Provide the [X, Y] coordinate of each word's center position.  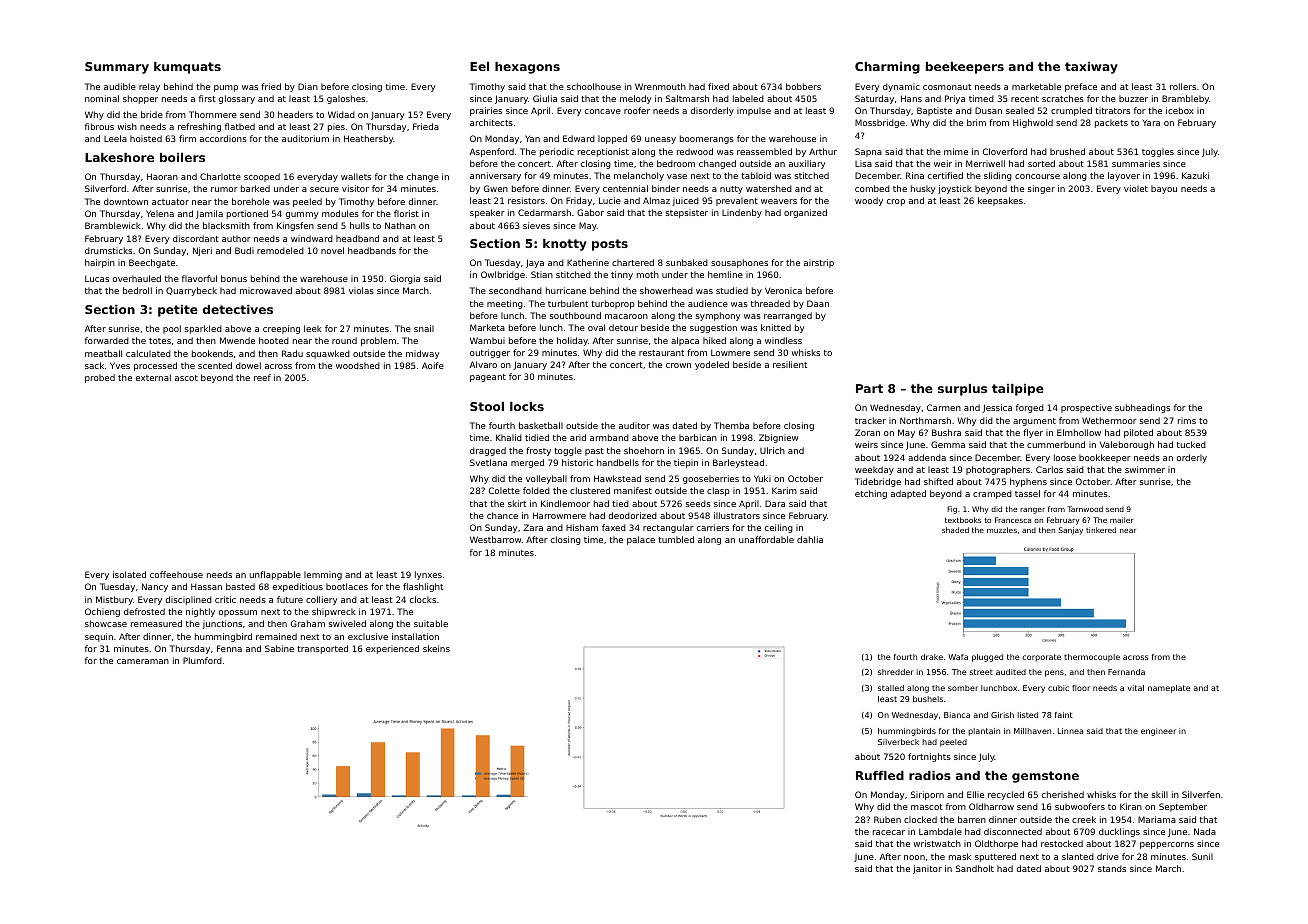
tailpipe [1018, 390]
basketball [541, 425]
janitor [927, 869]
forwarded [107, 340]
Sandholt [975, 868]
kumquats [187, 68]
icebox [1180, 110]
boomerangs [707, 139]
